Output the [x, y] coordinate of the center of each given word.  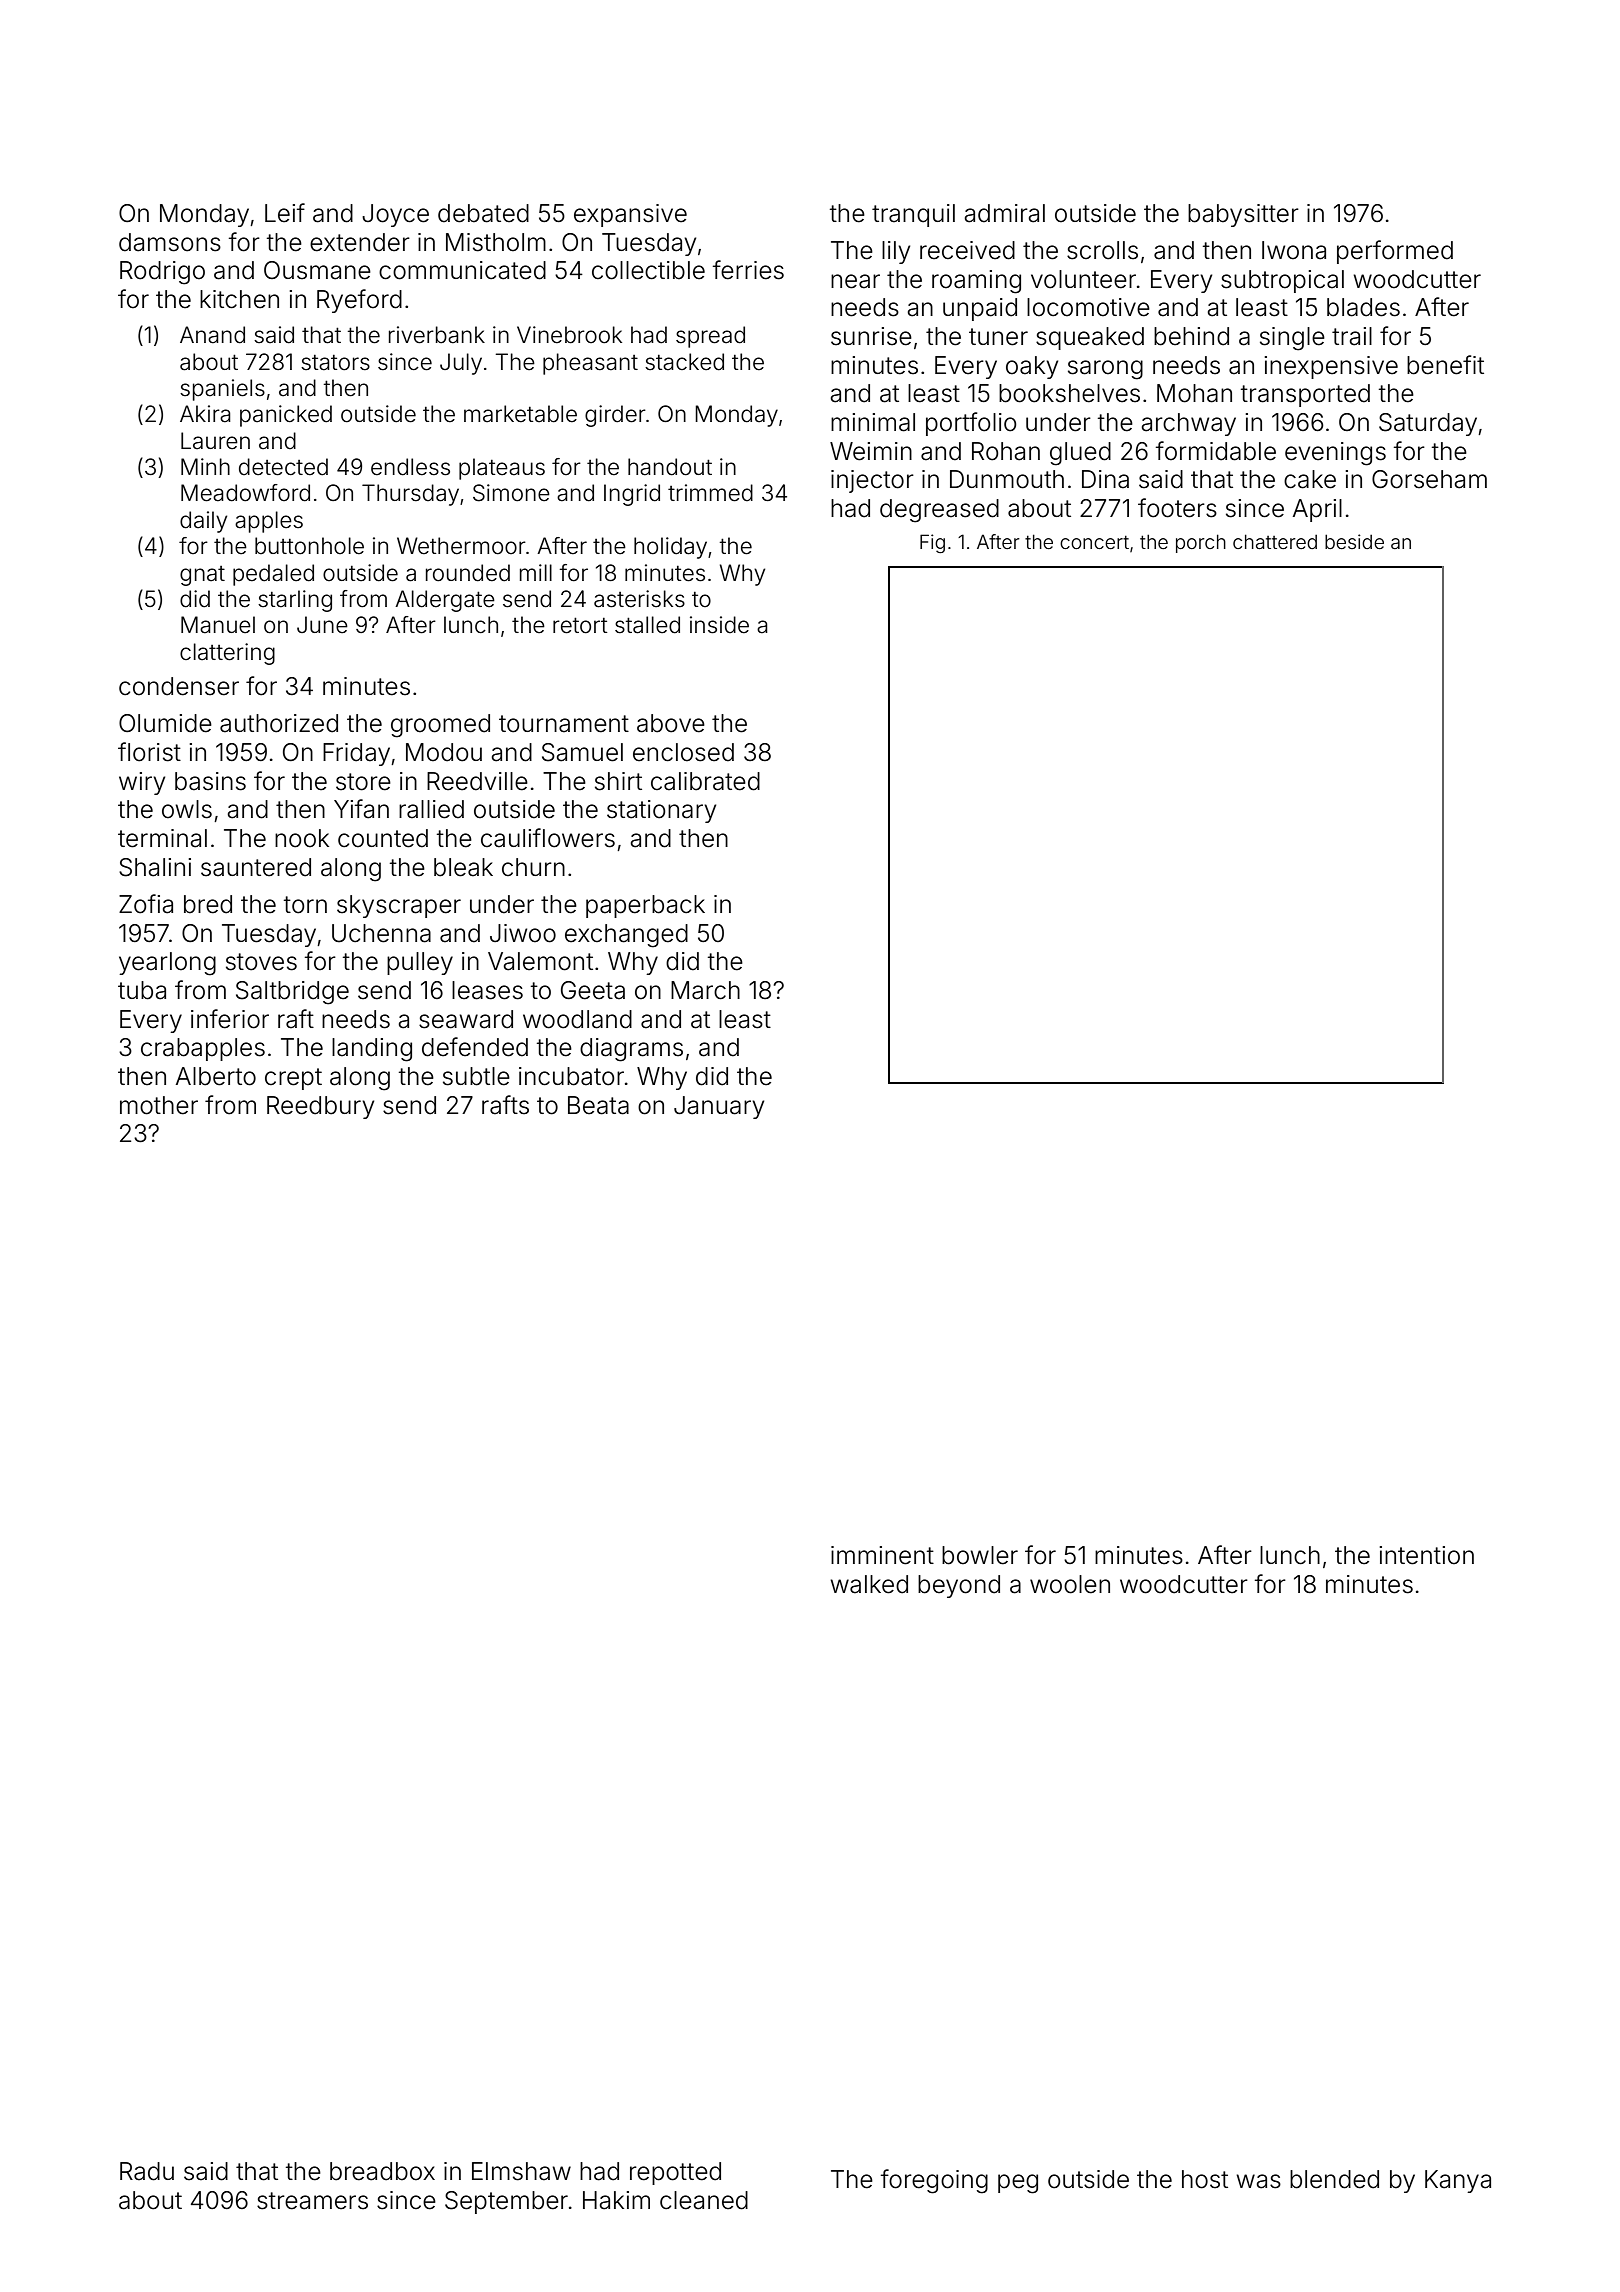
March [705, 990]
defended [475, 1047]
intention [1426, 1555]
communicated [462, 270]
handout [670, 467]
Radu [147, 2171]
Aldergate [445, 601]
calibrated [705, 781]
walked [869, 1584]
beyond [959, 1586]
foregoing [934, 2181]
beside [1354, 541]
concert [1094, 542]
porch [1201, 543]
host [1205, 2179]
